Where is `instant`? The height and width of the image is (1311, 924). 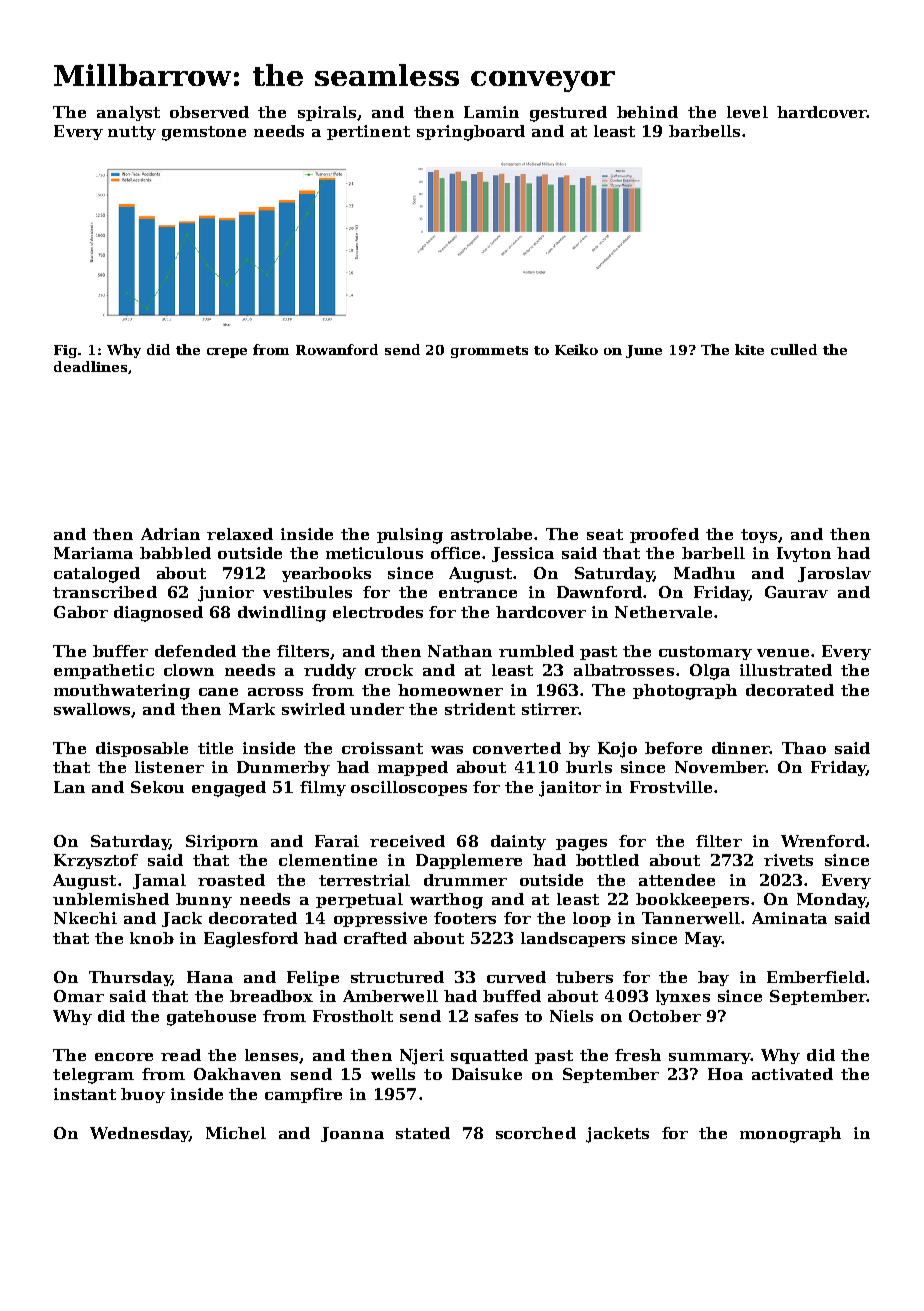
instant is located at coordinates (85, 1094).
